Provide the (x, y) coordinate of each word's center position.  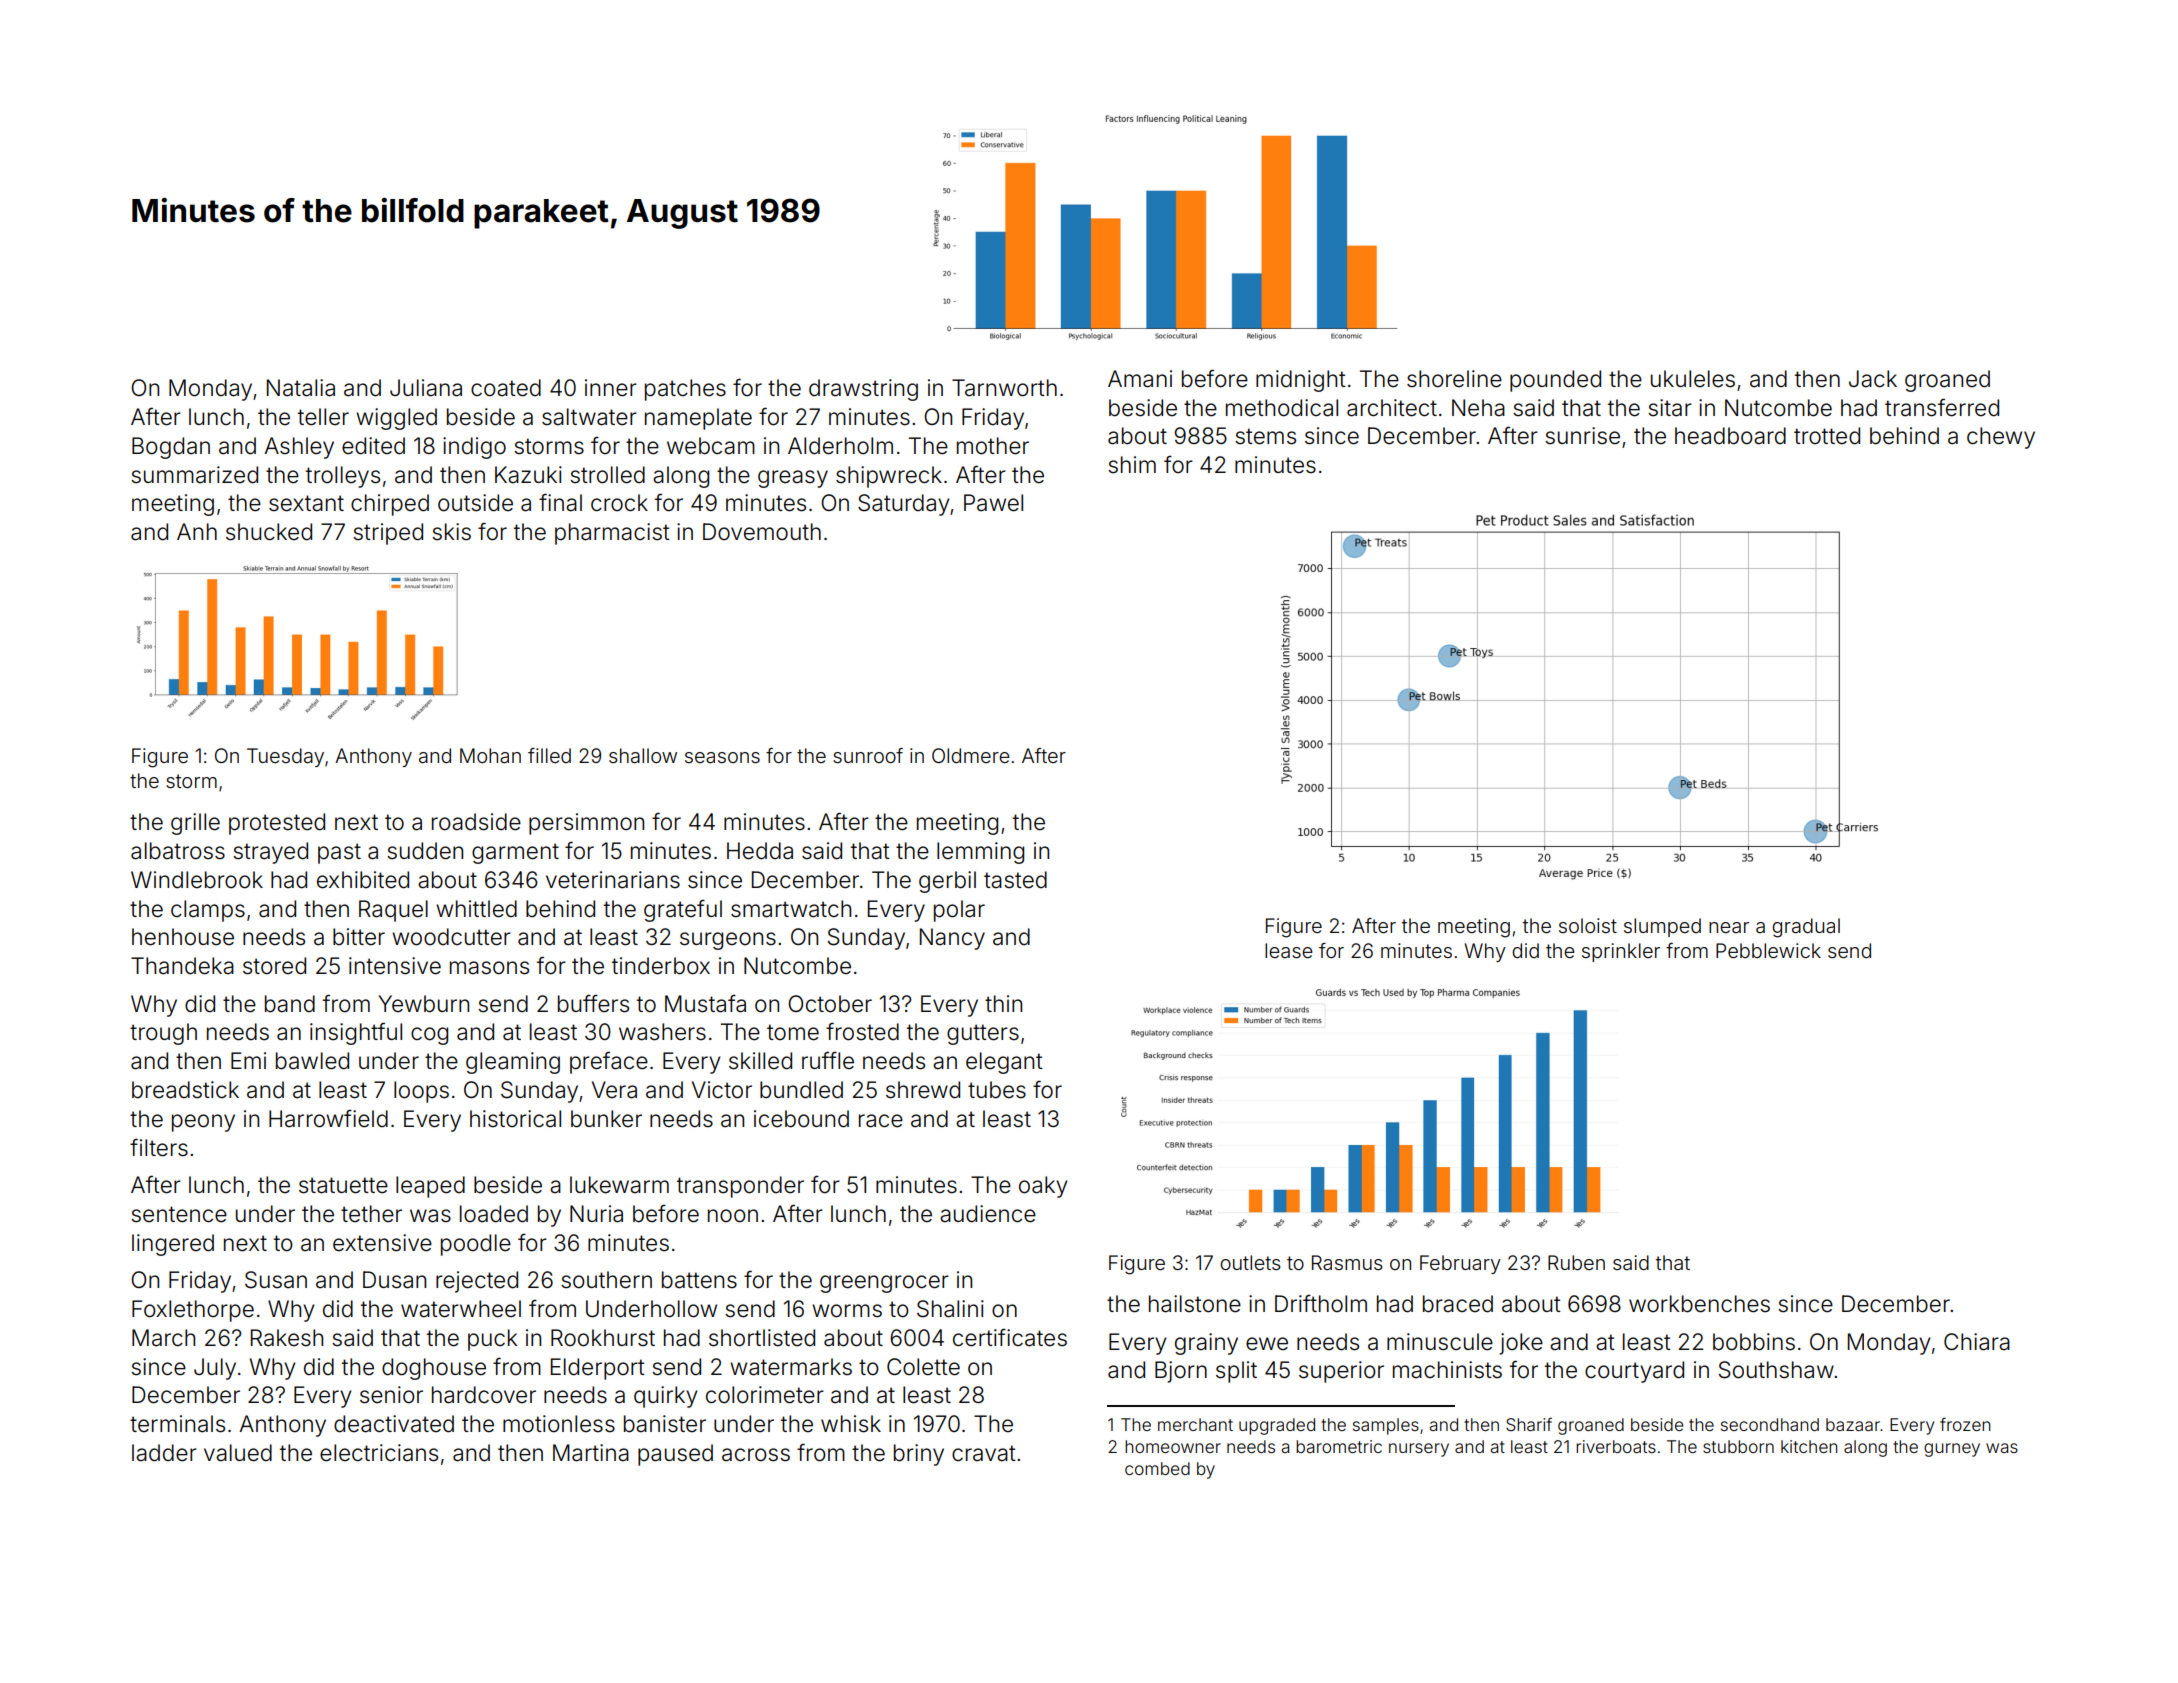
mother (993, 446)
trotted (1827, 436)
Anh (197, 531)
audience (988, 1214)
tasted (1015, 880)
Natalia (301, 388)
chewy (2001, 438)
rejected (477, 1282)
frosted (862, 1031)
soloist (1588, 925)
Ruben (1576, 1262)
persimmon (586, 824)
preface (609, 1062)
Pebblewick (1768, 950)
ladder (164, 1453)
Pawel (993, 503)
